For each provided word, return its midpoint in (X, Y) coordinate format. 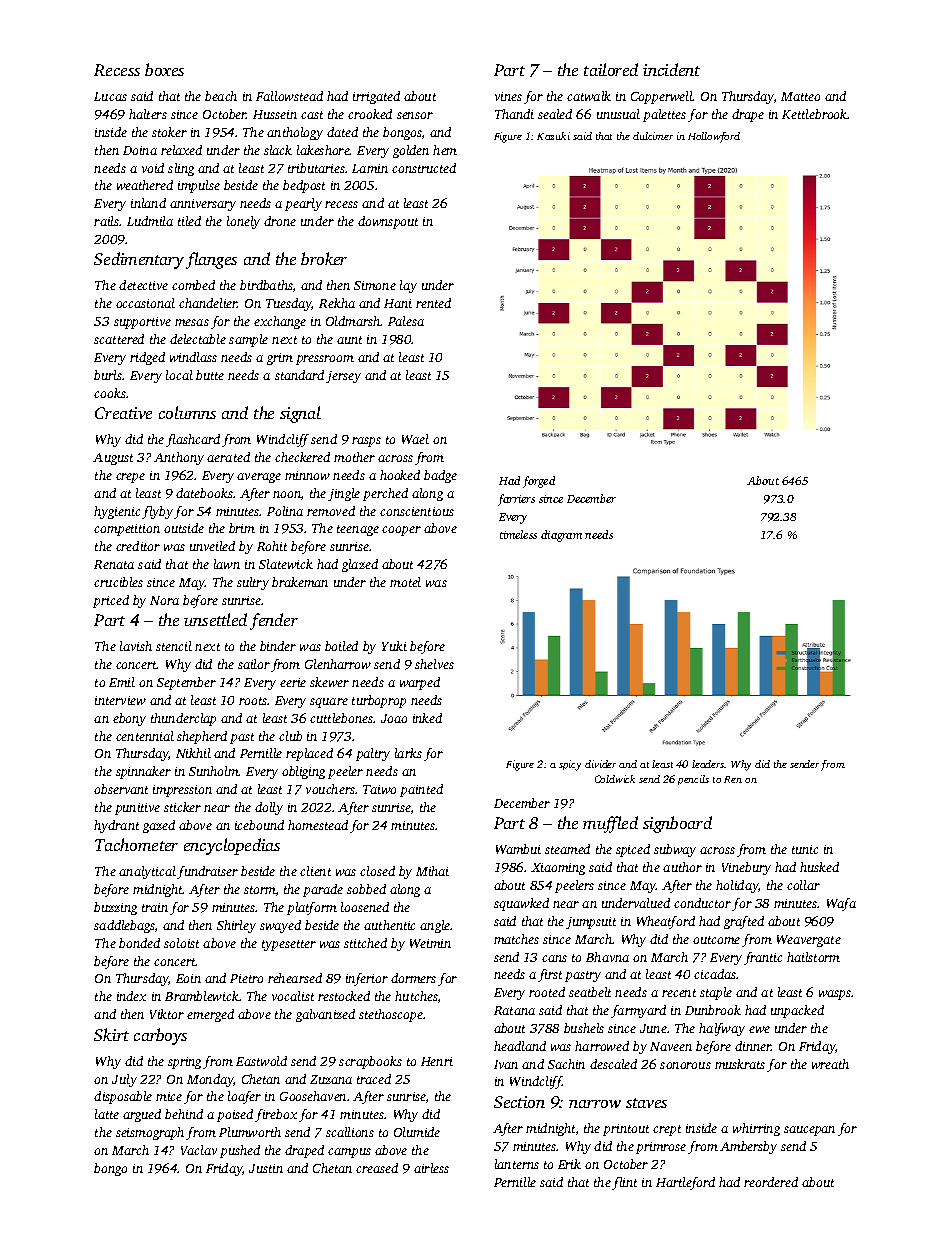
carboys (160, 1036)
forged (539, 482)
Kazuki (553, 136)
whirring (756, 1129)
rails (106, 221)
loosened (365, 907)
